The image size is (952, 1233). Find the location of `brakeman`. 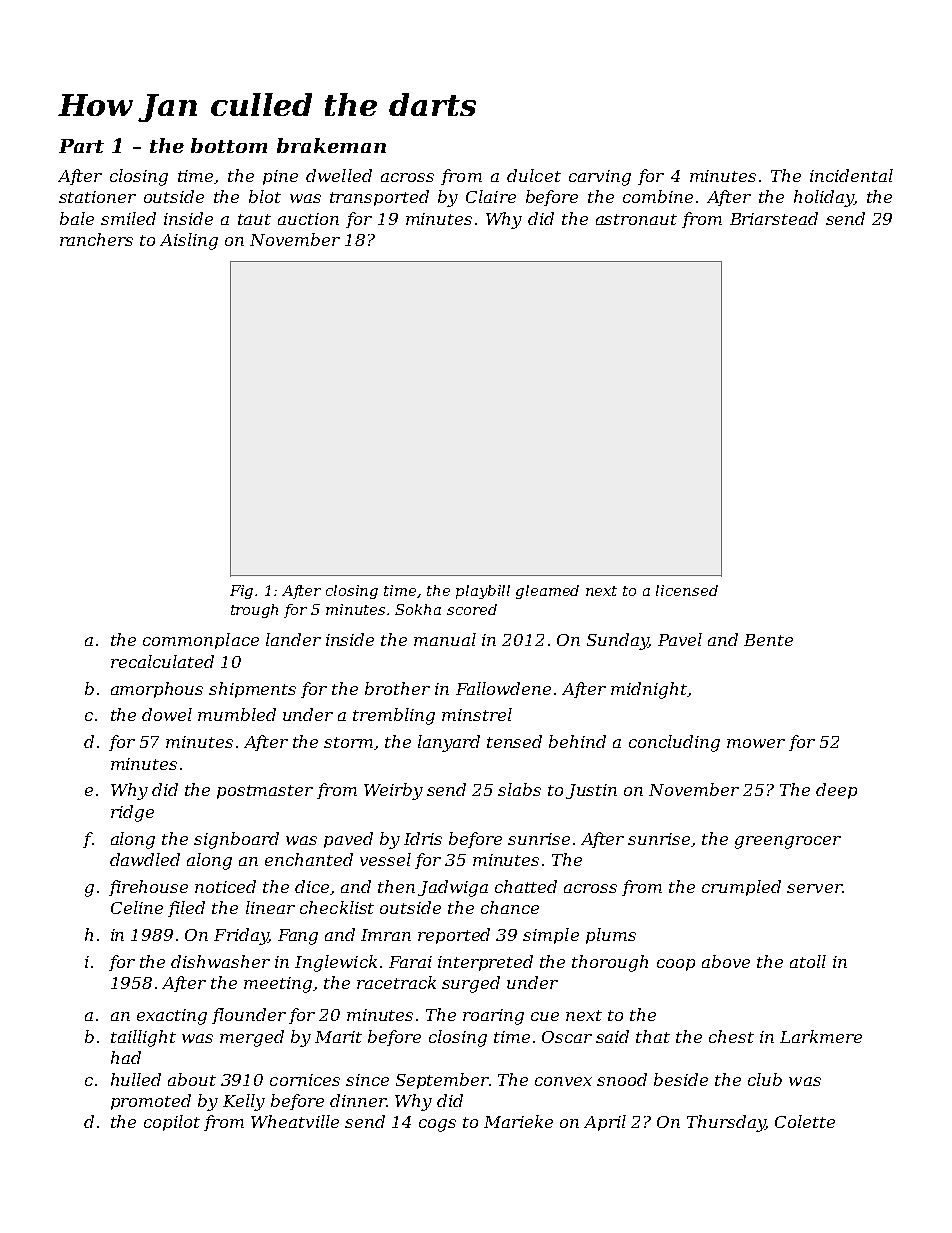

brakeman is located at coordinates (331, 145).
